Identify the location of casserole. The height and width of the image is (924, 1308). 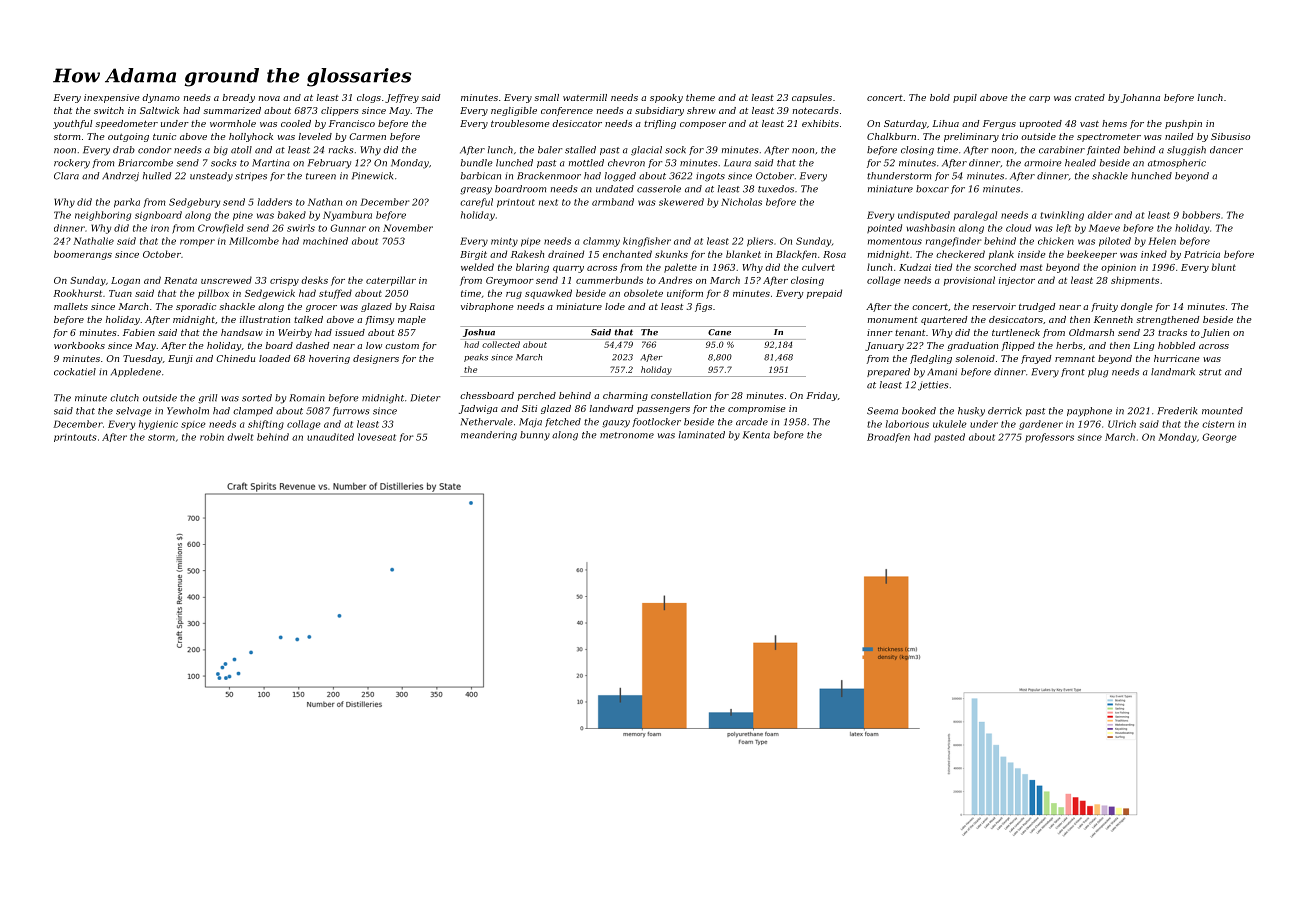
(659, 189).
